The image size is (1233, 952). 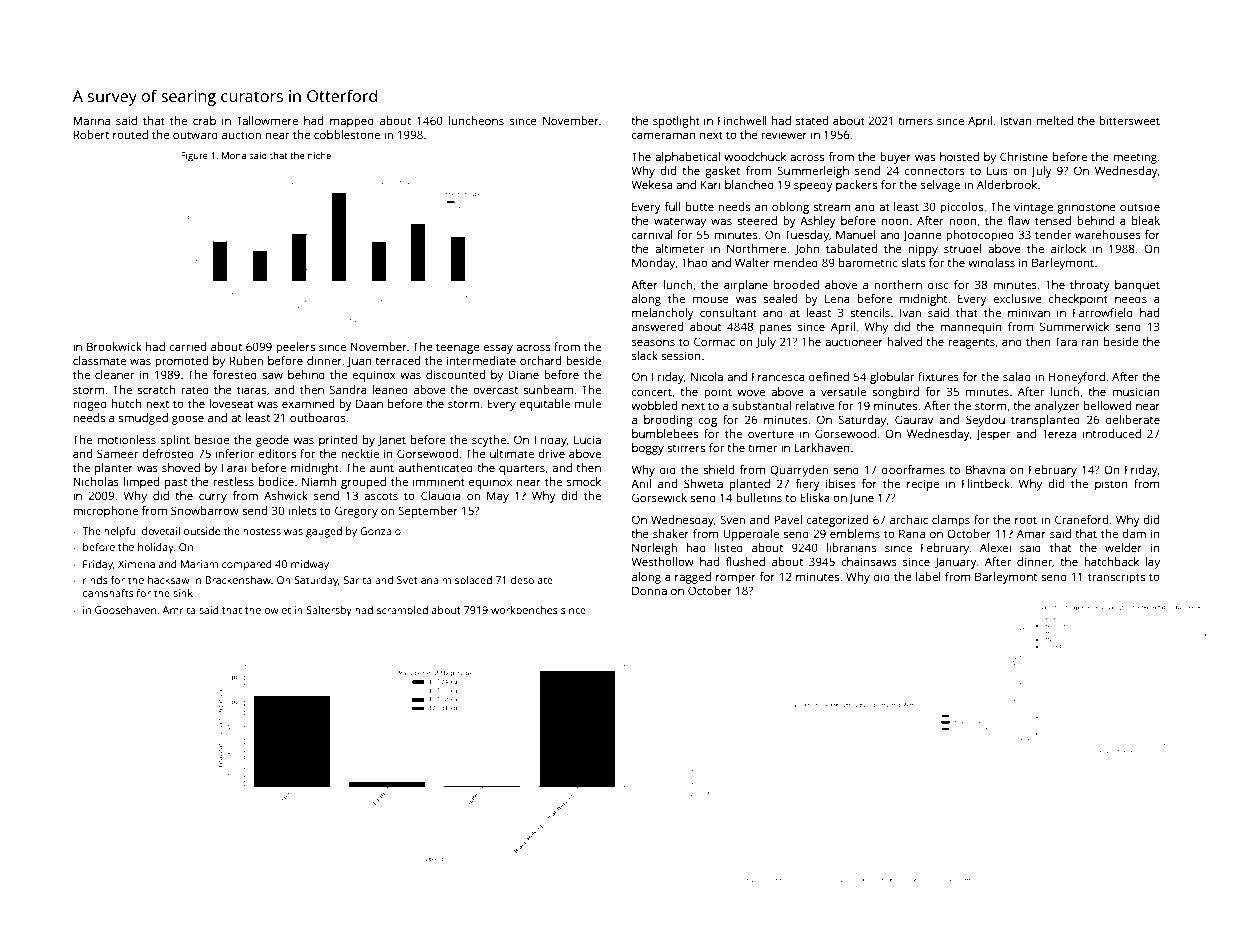 What do you see at coordinates (672, 206) in the screenshot?
I see `full` at bounding box center [672, 206].
